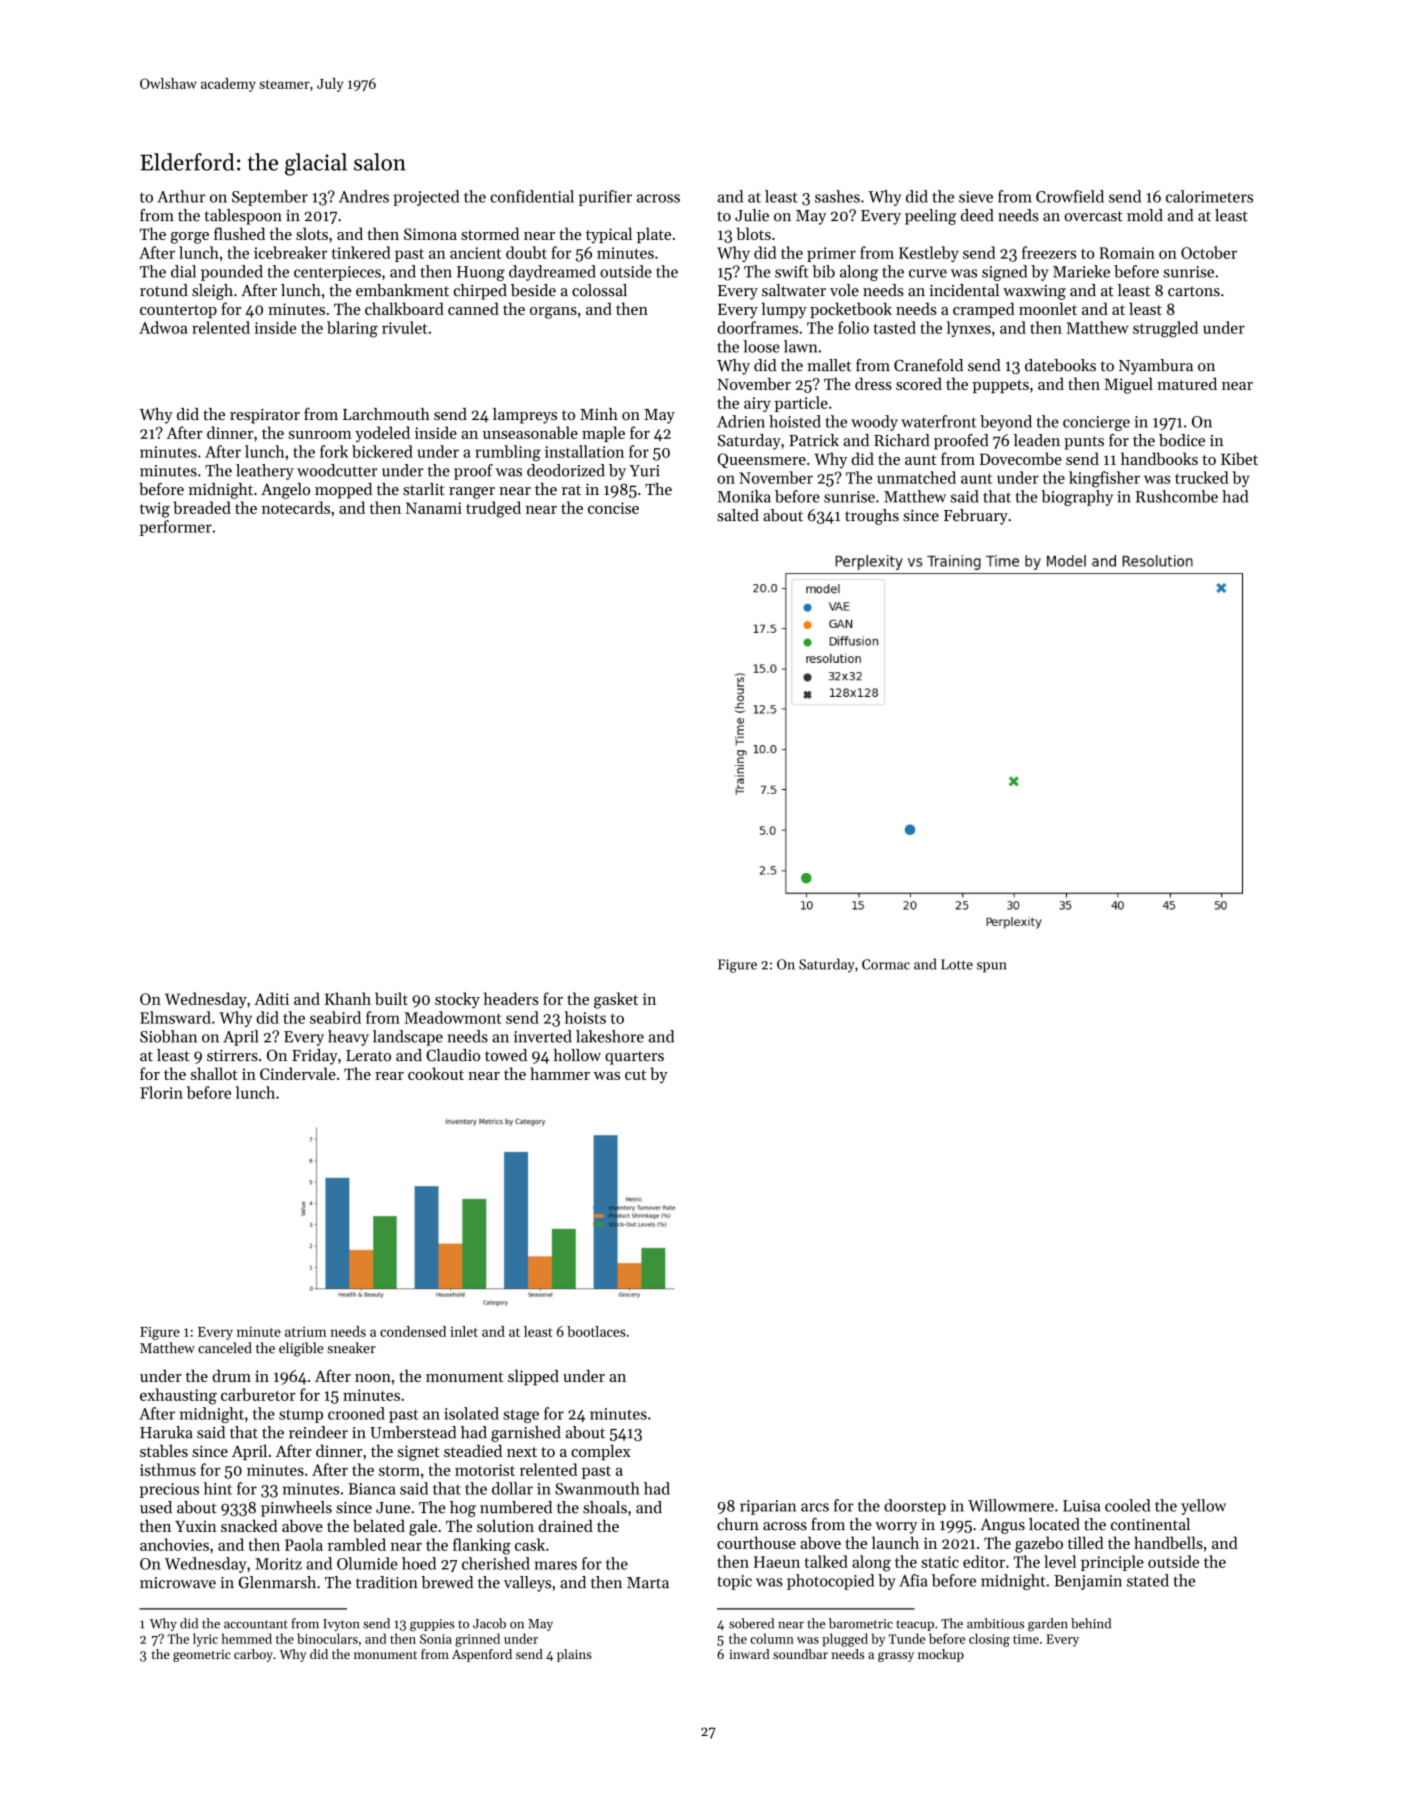  Describe the element at coordinates (391, 998) in the page. I see `built` at that location.
